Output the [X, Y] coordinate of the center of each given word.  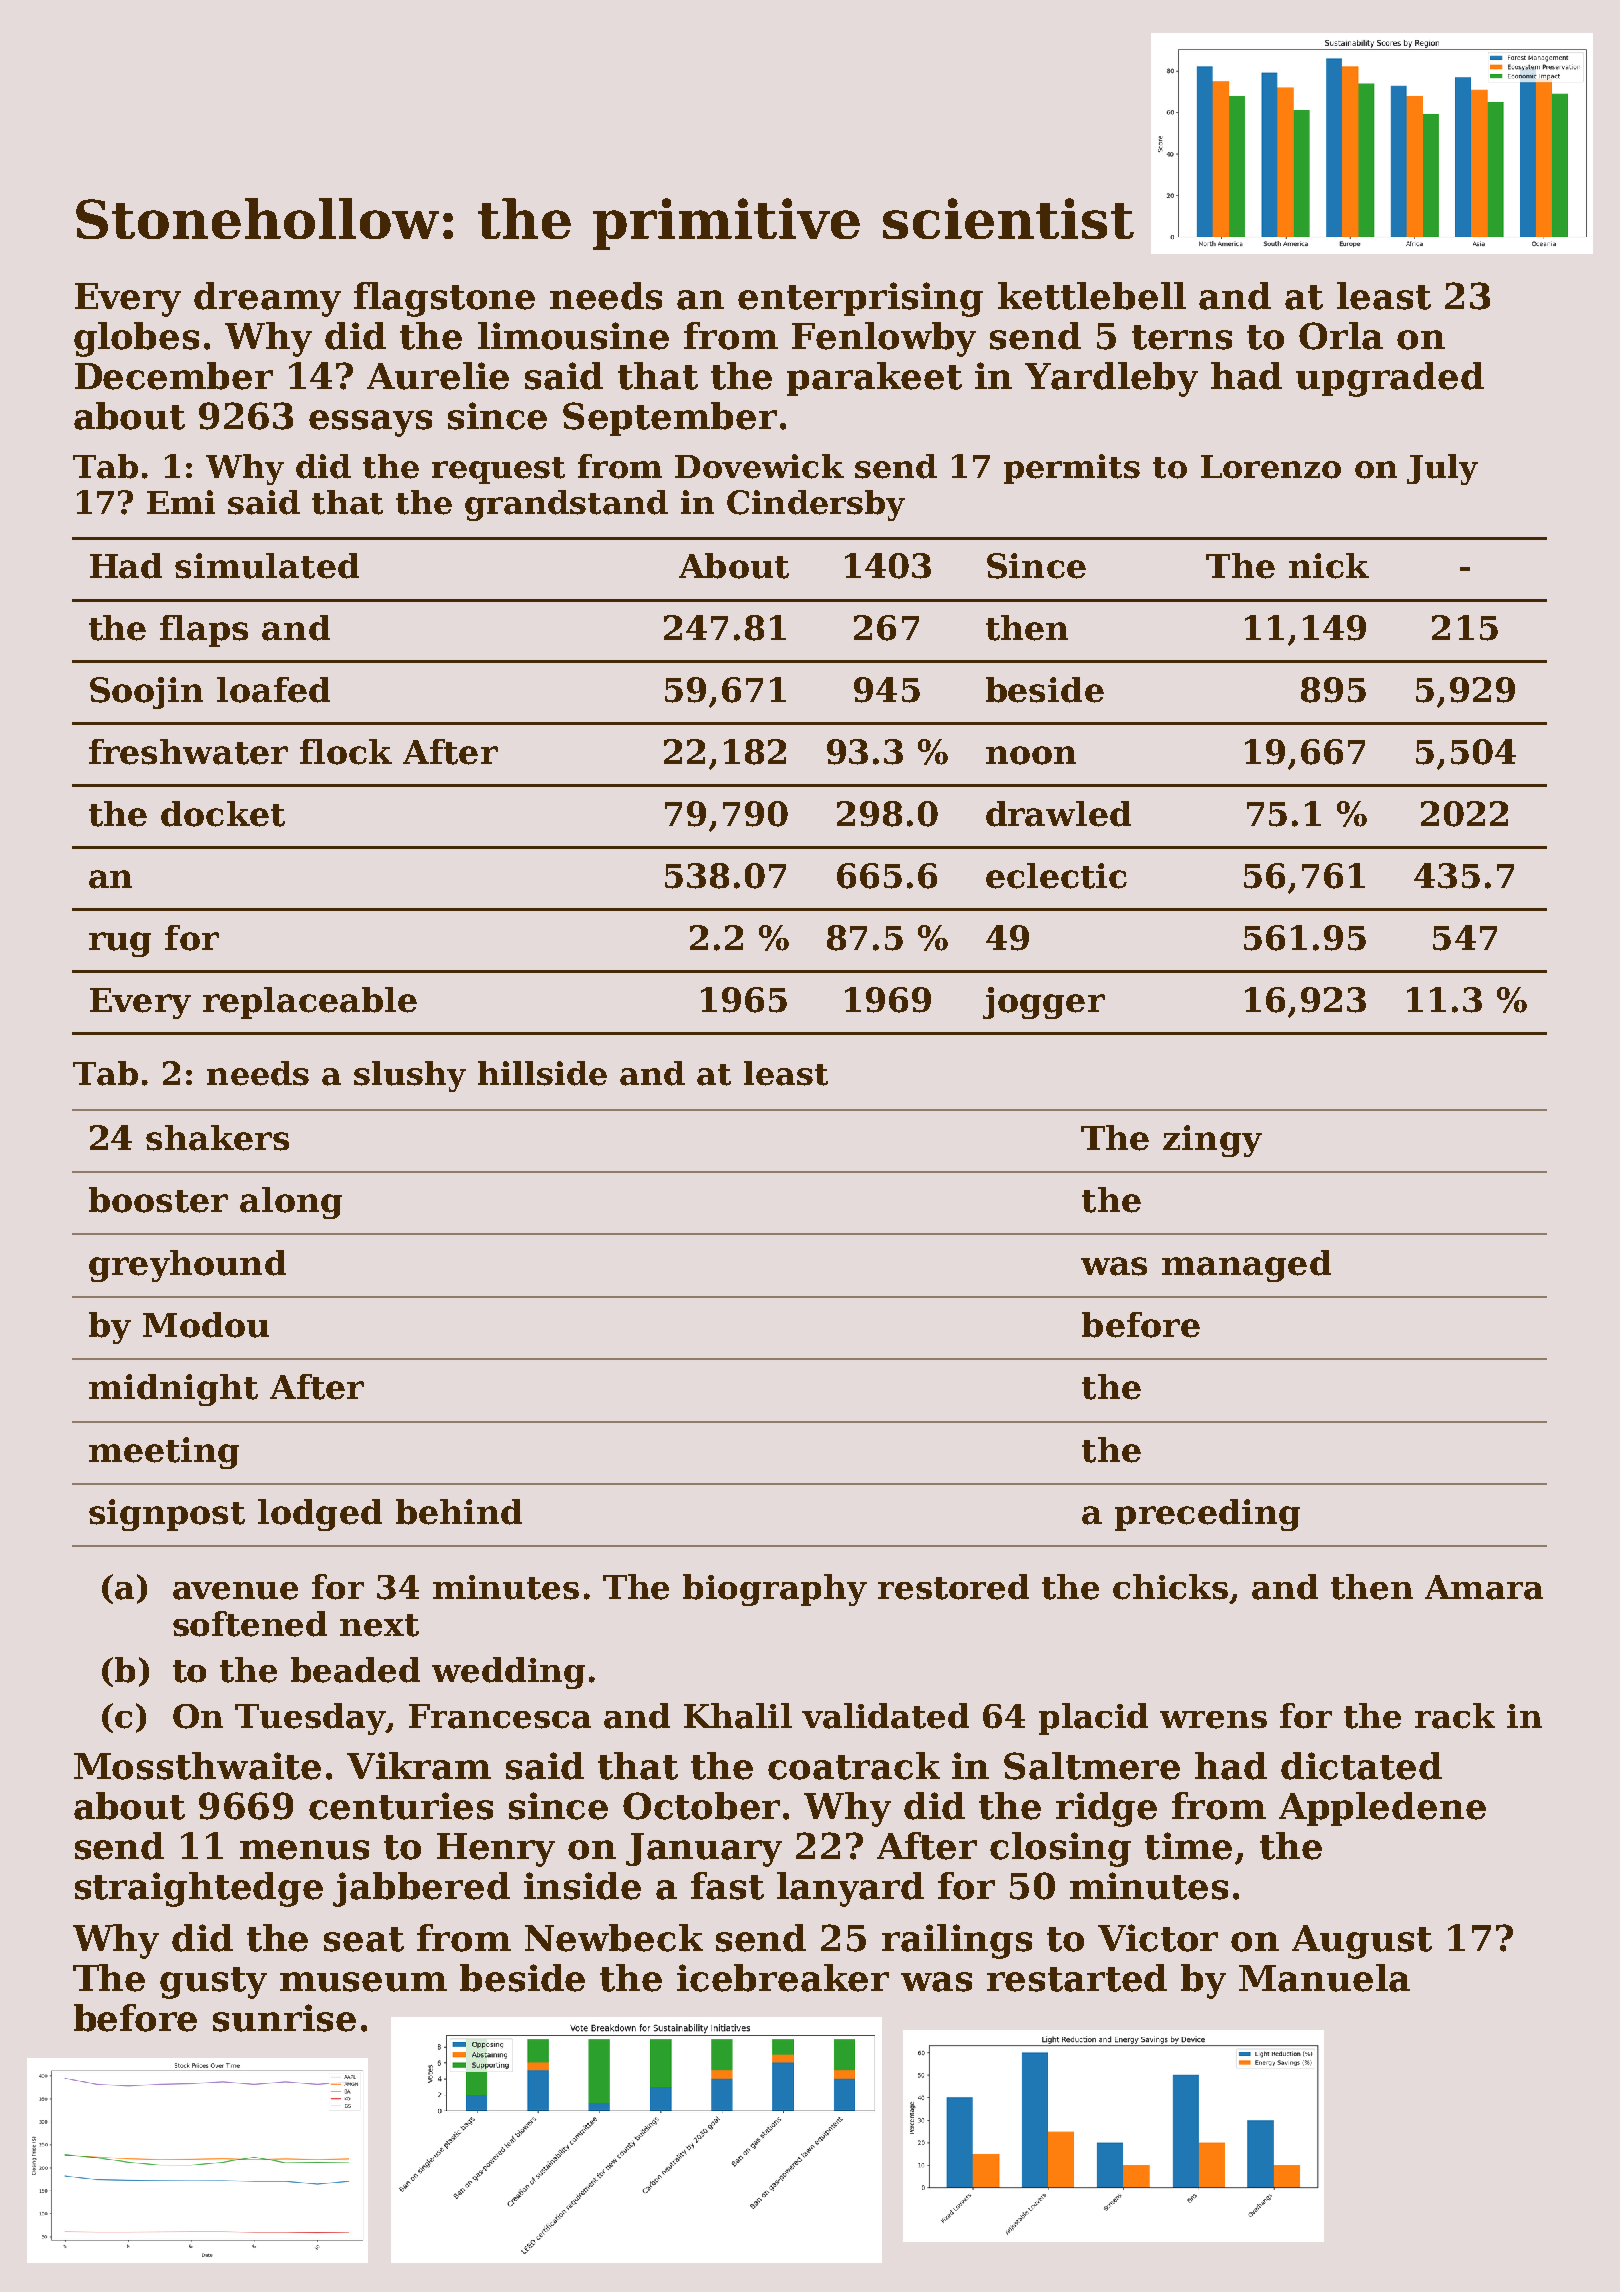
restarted [1077, 1978]
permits [1072, 469]
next [379, 1625]
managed [1246, 1266]
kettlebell [1092, 296]
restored [953, 1587]
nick [1329, 566]
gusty [213, 1983]
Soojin [146, 693]
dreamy [267, 299]
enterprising [860, 299]
